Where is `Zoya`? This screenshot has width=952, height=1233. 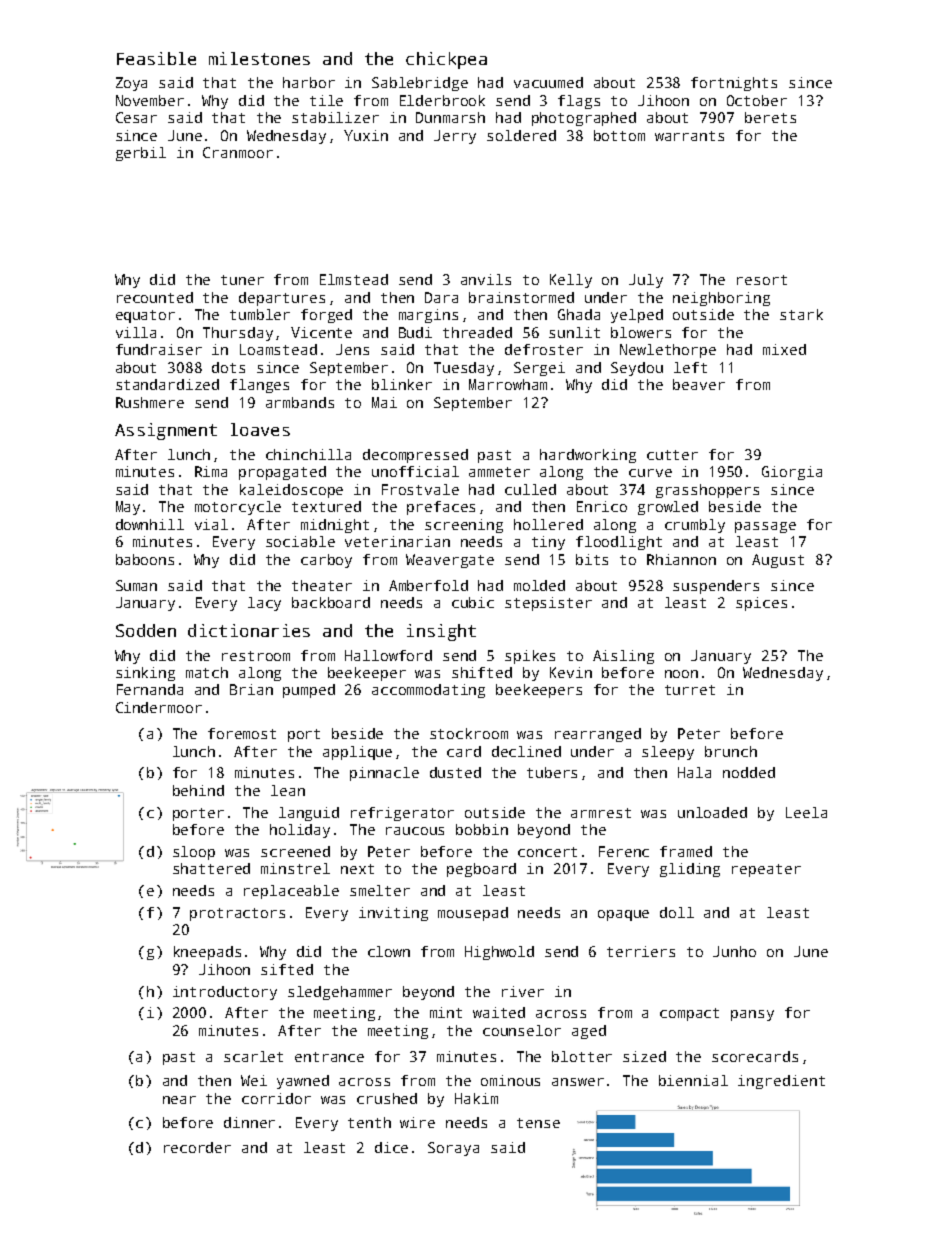 Zoya is located at coordinates (131, 84).
